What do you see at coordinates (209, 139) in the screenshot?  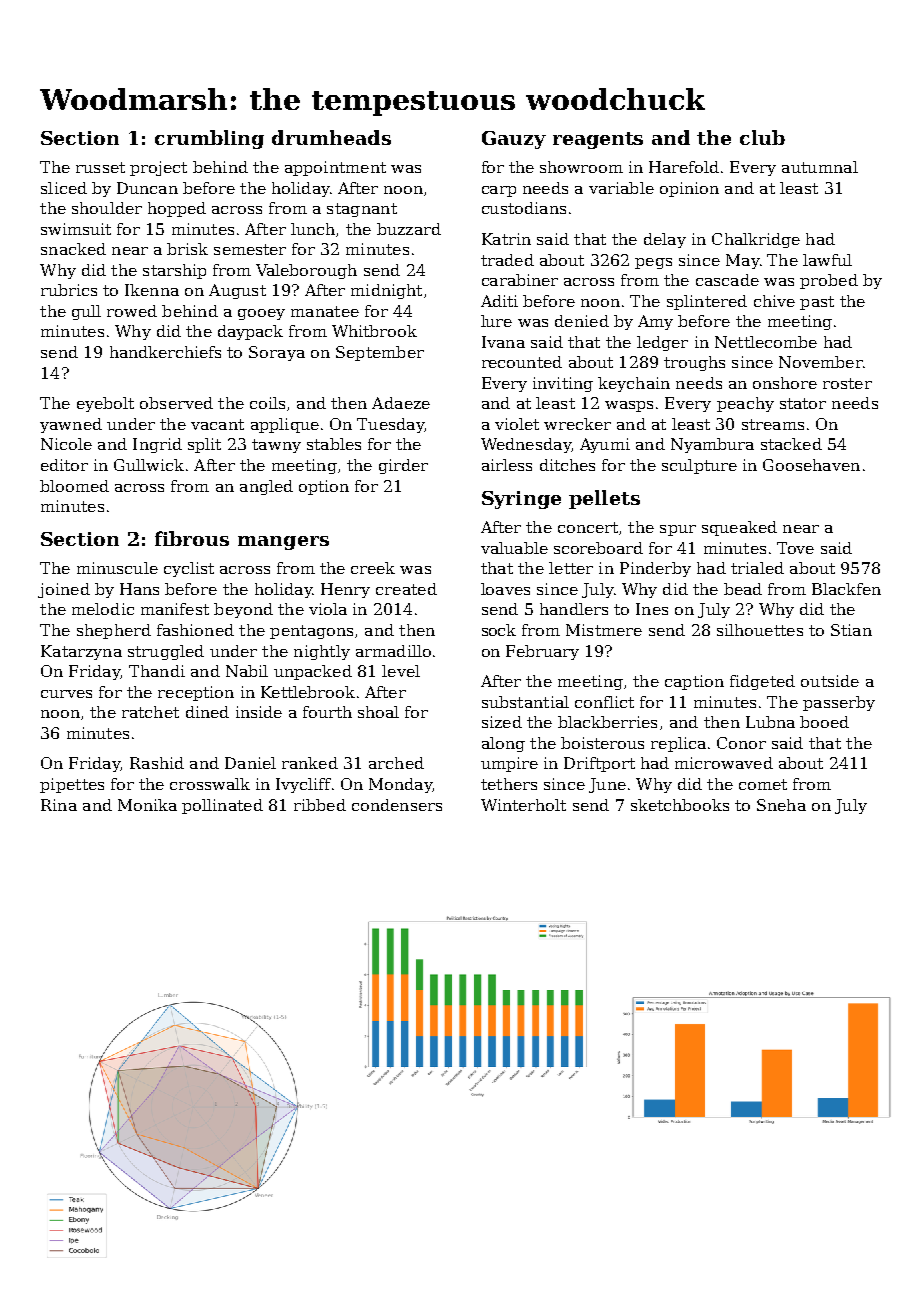 I see `crumbling` at bounding box center [209, 139].
